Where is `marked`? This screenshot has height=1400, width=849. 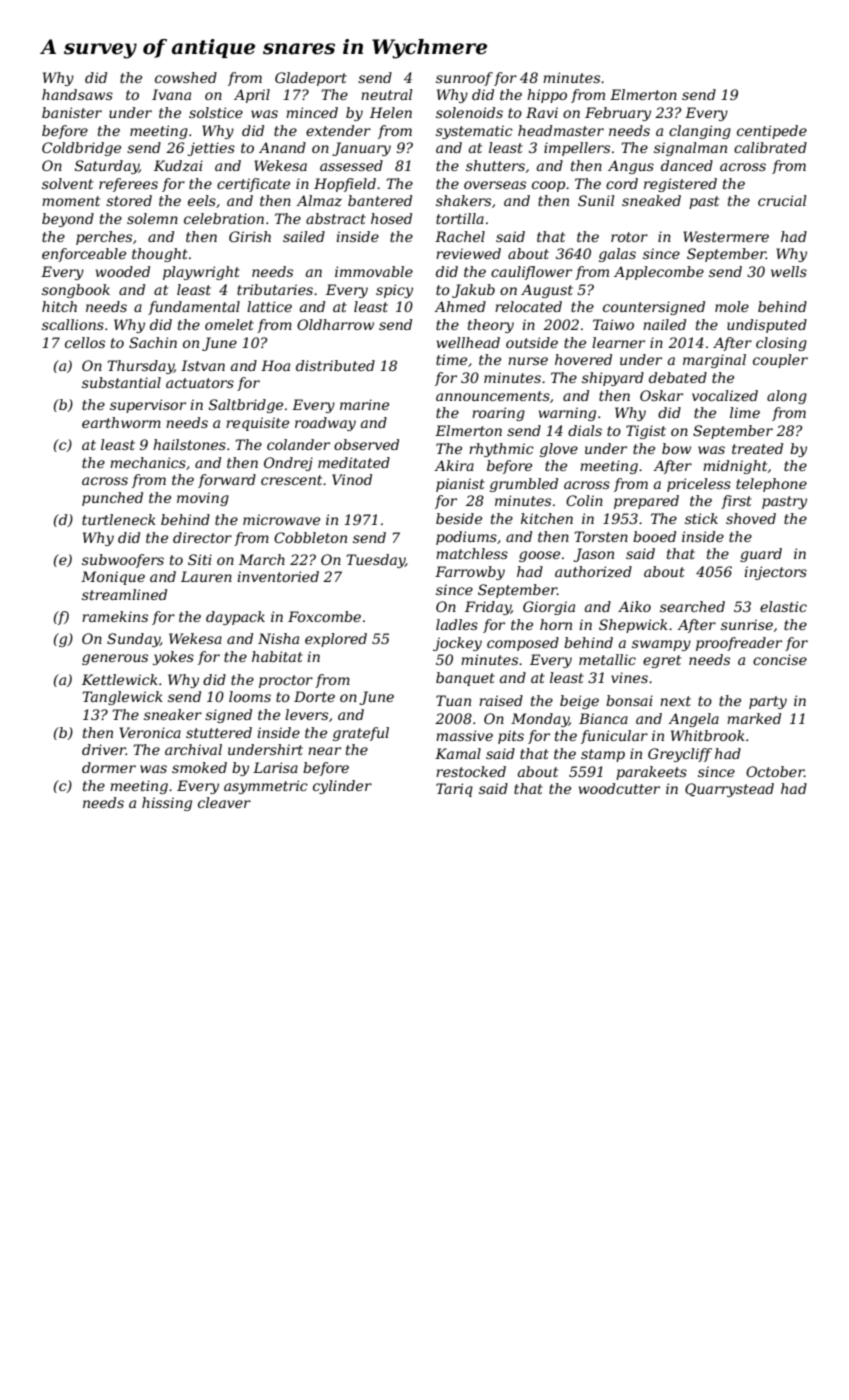 marked is located at coordinates (754, 718).
